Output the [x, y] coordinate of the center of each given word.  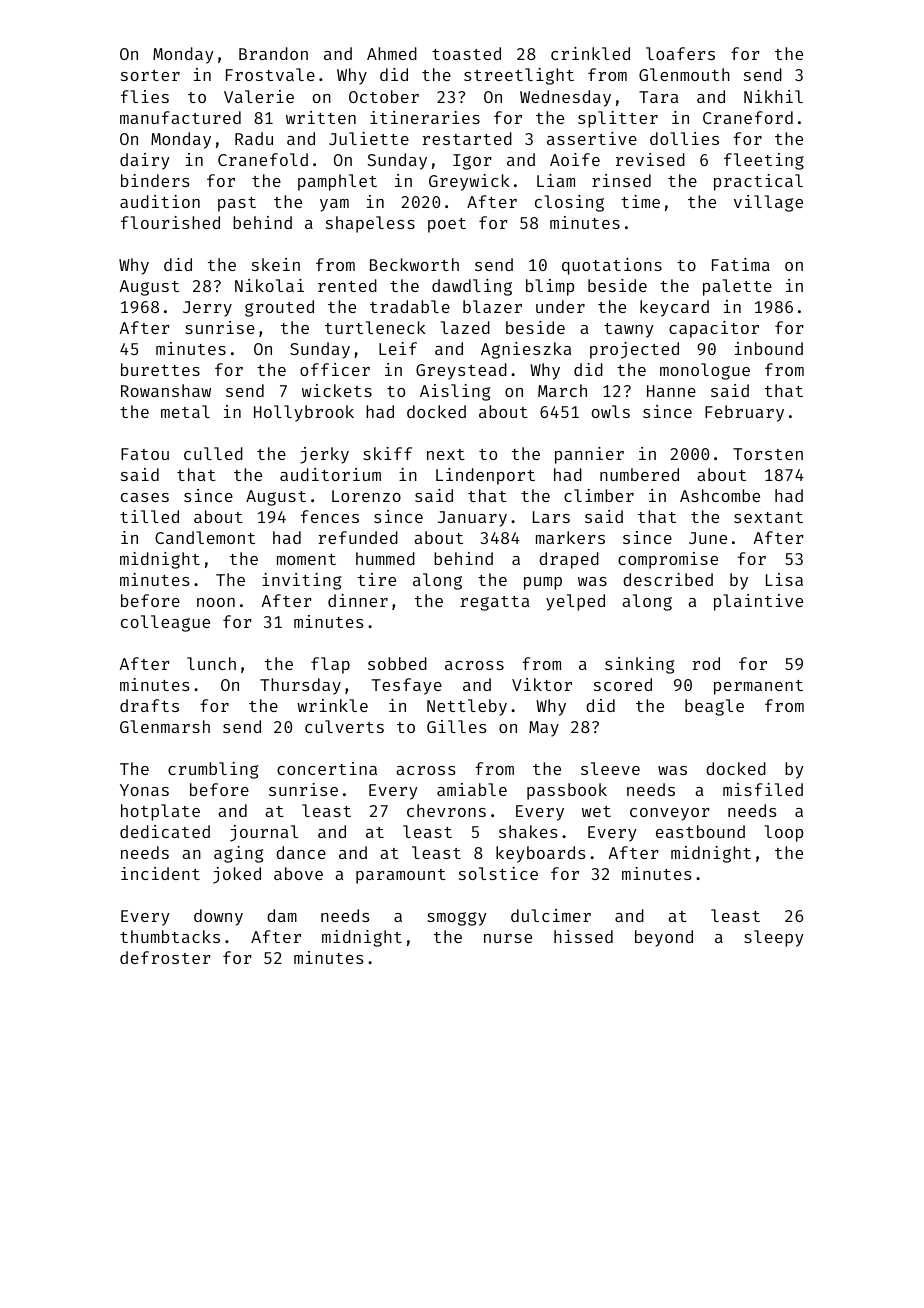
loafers [680, 53]
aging [238, 854]
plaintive [758, 602]
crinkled [590, 53]
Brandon [273, 53]
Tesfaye [407, 686]
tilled [149, 516]
